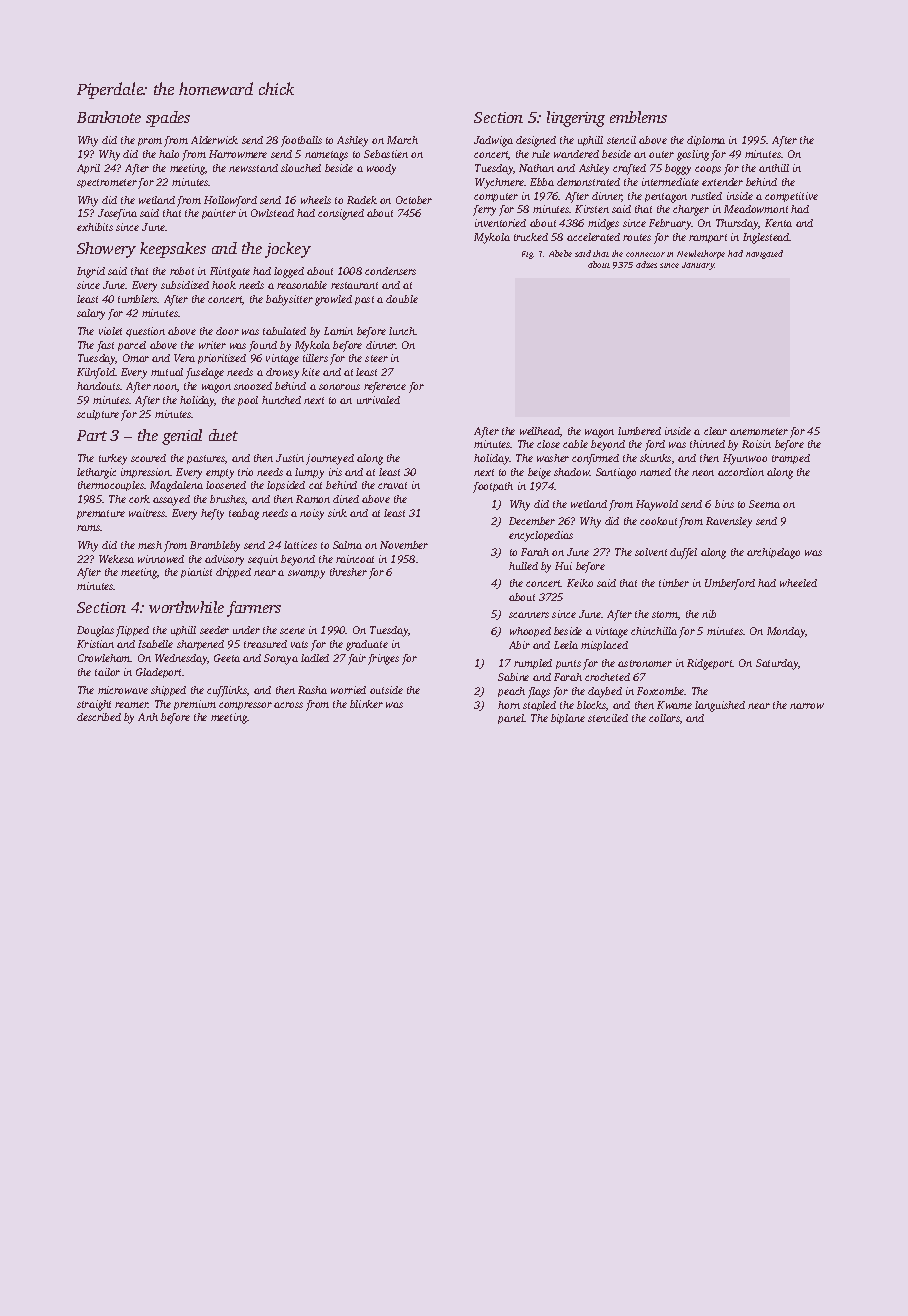 The width and height of the page is (908, 1316). What do you see at coordinates (568, 719) in the page?
I see `biplane` at bounding box center [568, 719].
